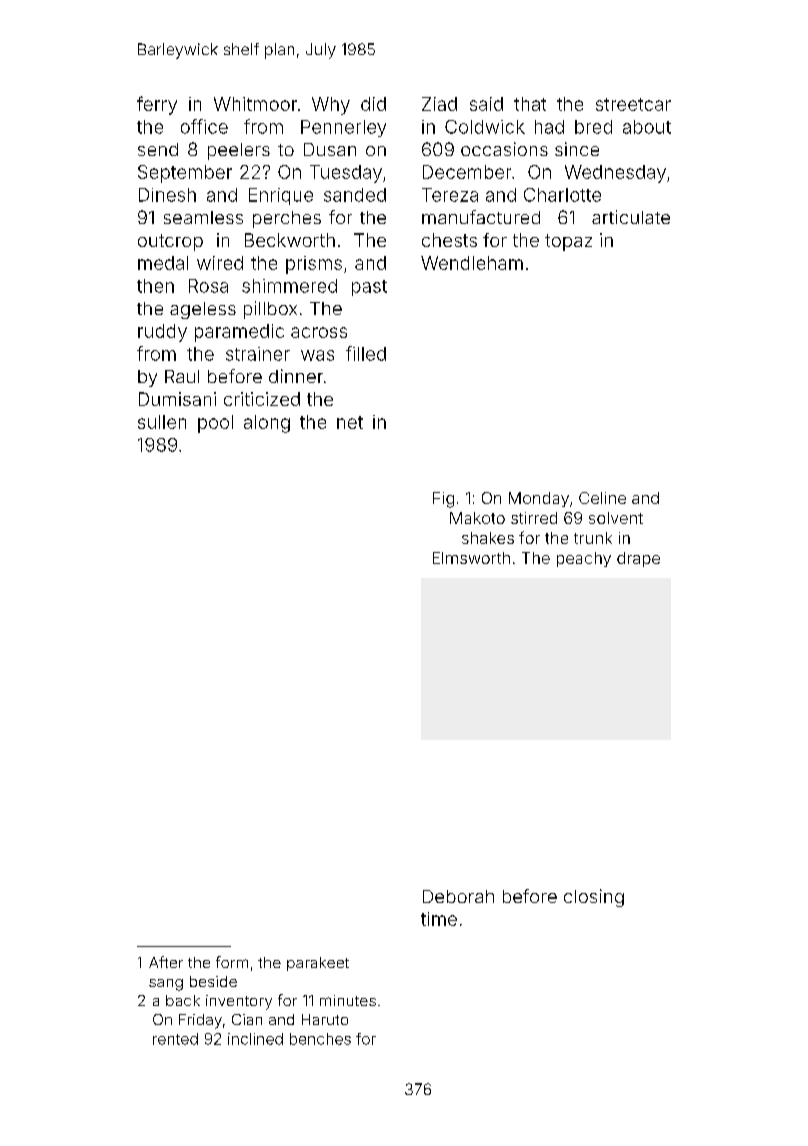 This image has width=808, height=1146. Describe the element at coordinates (175, 1039) in the image. I see `rented` at that location.
